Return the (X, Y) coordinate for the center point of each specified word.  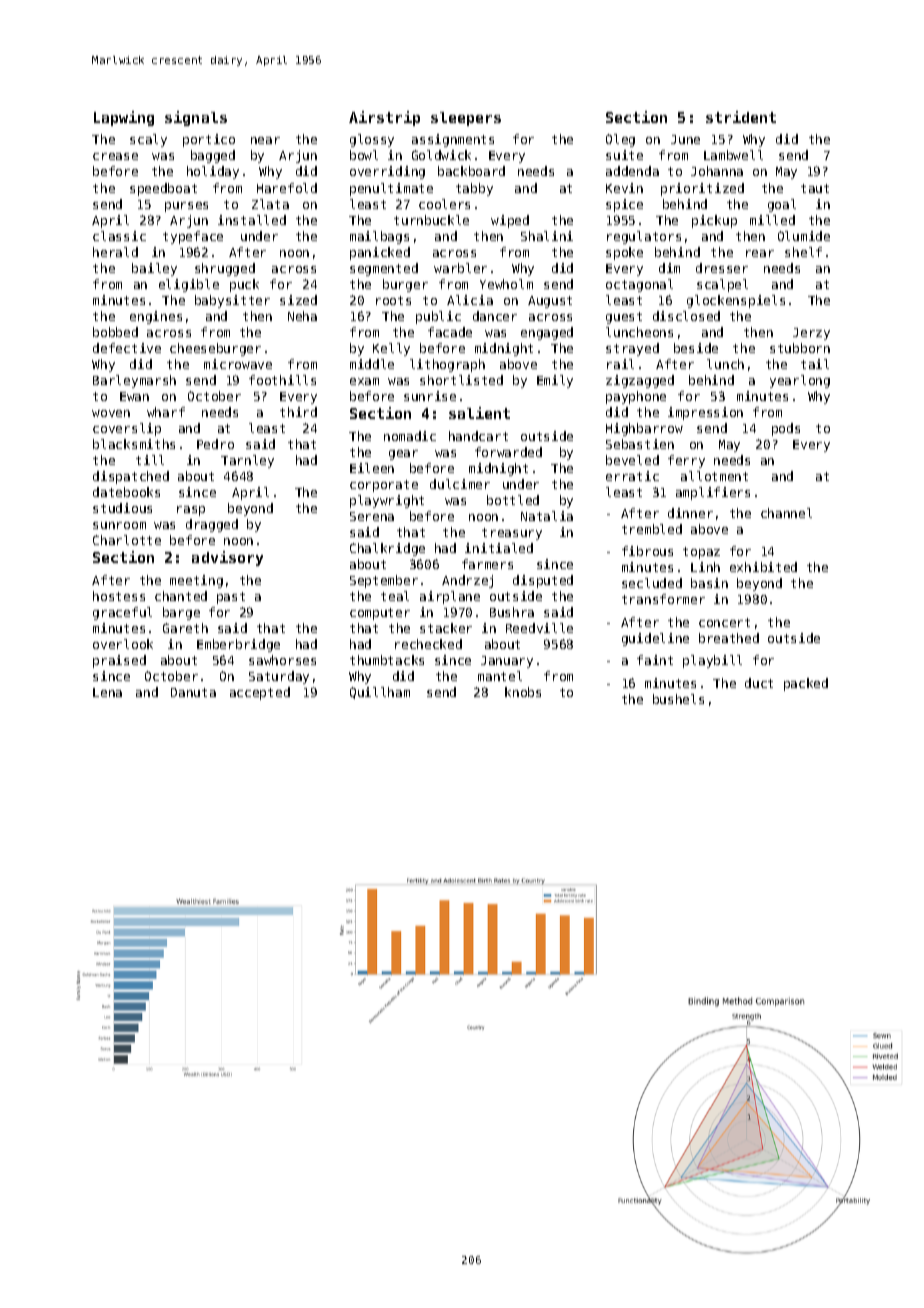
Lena (107, 692)
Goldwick (441, 155)
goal (782, 205)
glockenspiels (736, 301)
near (265, 140)
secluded (652, 583)
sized (298, 300)
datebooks (126, 492)
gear (403, 455)
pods (786, 429)
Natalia (547, 516)
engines (156, 317)
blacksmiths (134, 444)
